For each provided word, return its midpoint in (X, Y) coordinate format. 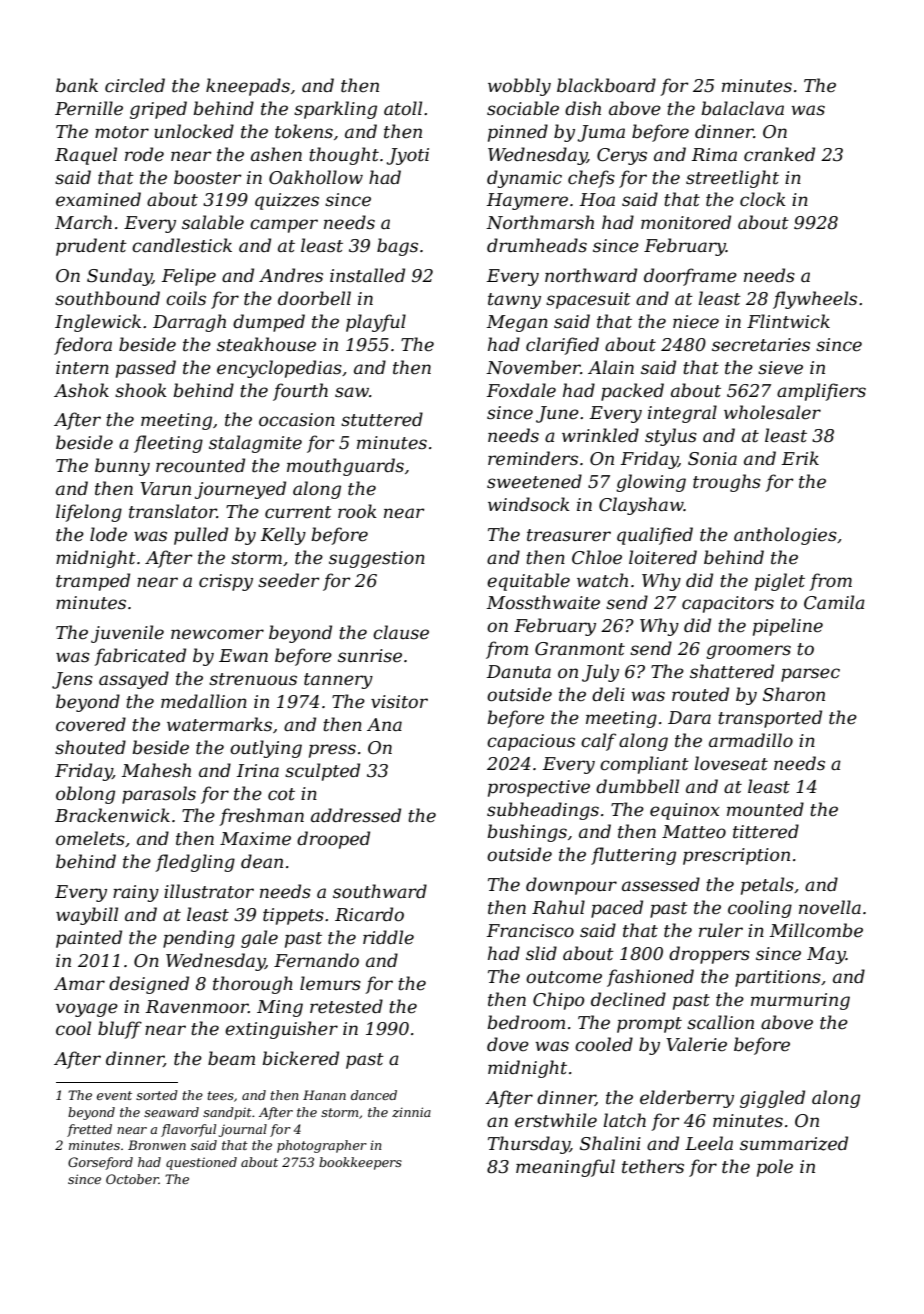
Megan (517, 323)
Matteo (694, 832)
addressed (356, 815)
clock (763, 199)
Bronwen (157, 1145)
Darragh (189, 323)
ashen (276, 154)
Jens (72, 680)
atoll (403, 108)
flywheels (815, 300)
